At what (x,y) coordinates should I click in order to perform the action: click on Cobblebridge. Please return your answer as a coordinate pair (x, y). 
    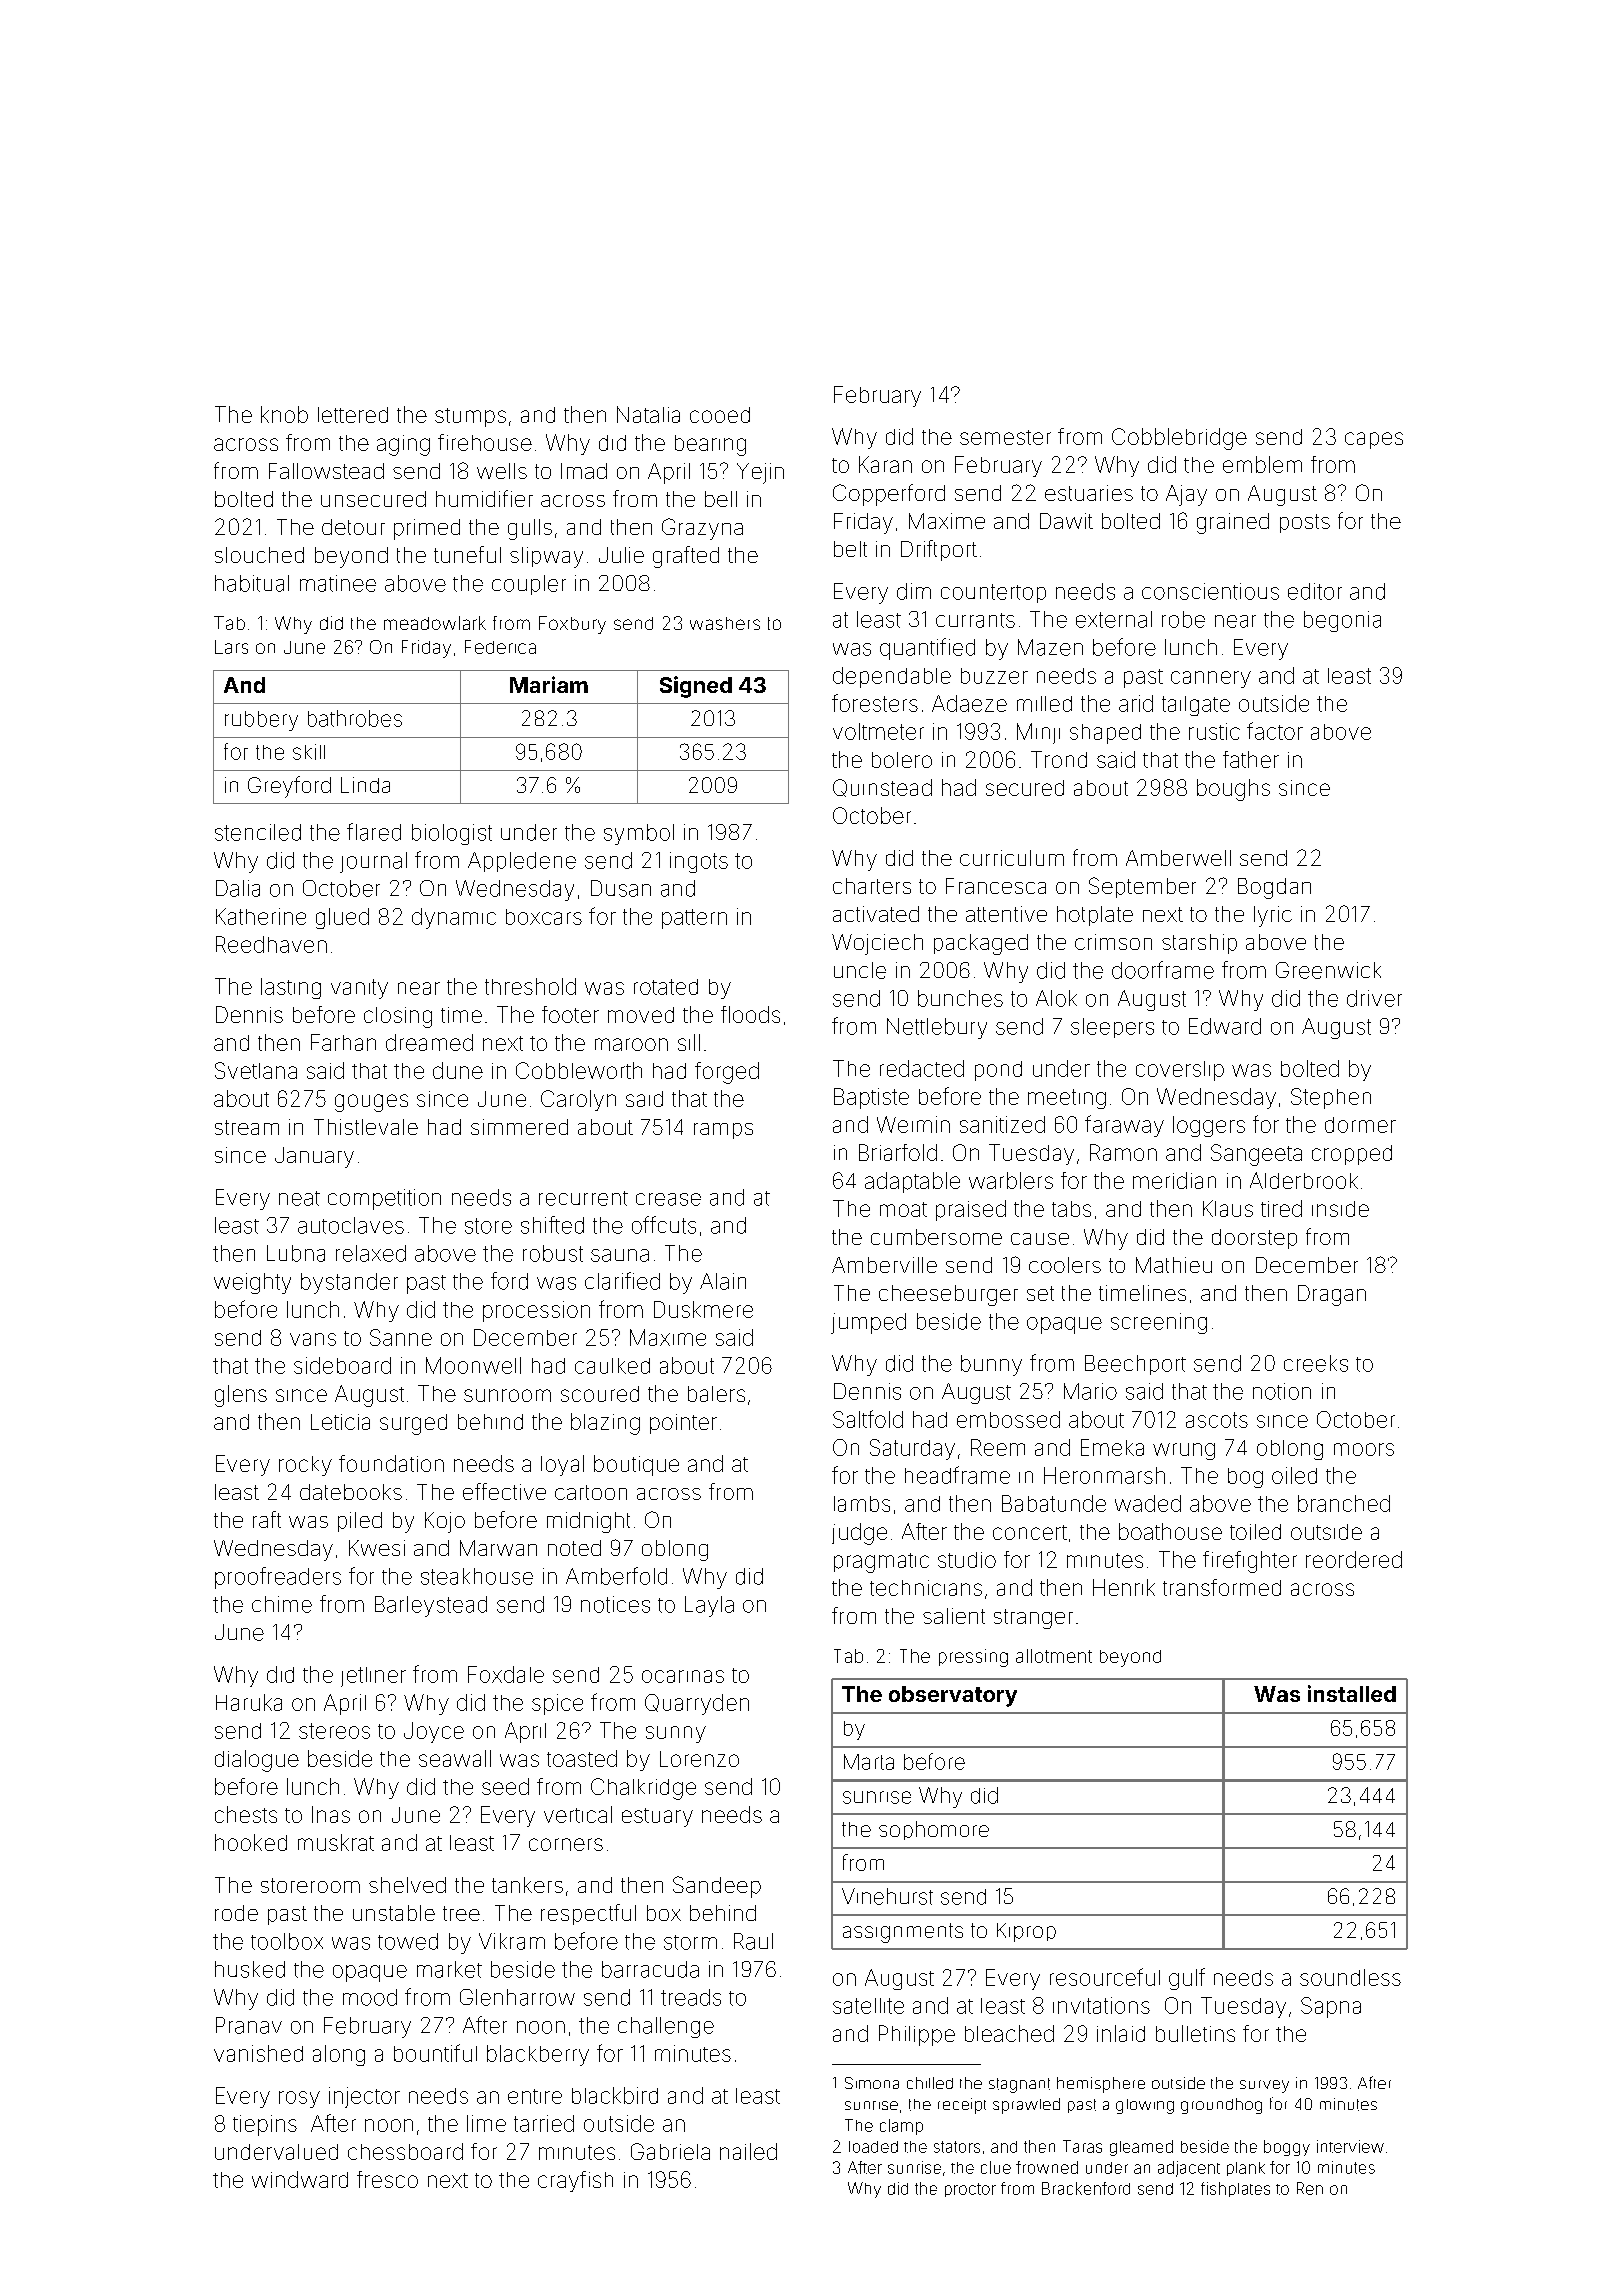
    Looking at the image, I should click on (1179, 439).
